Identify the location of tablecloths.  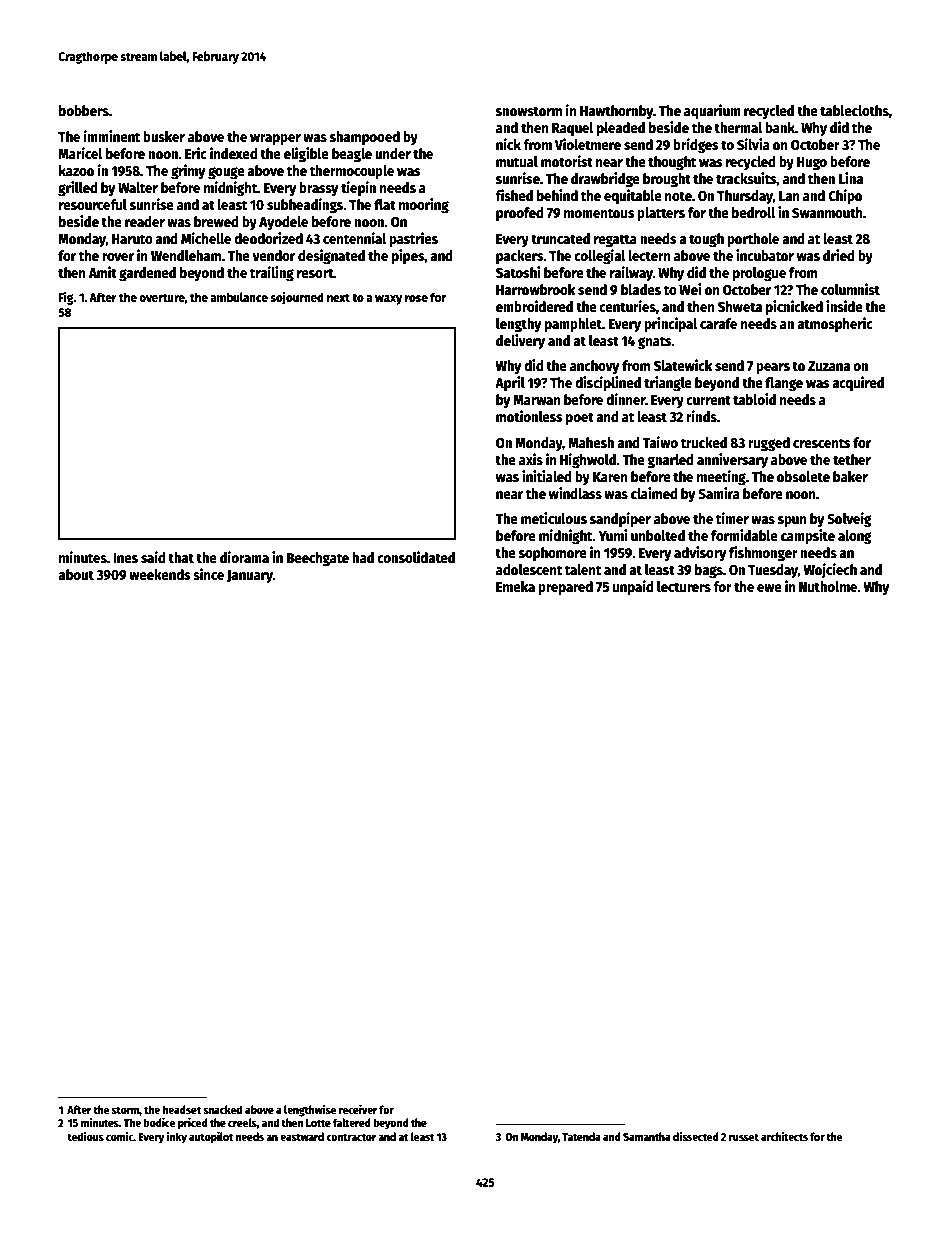
(854, 110).
